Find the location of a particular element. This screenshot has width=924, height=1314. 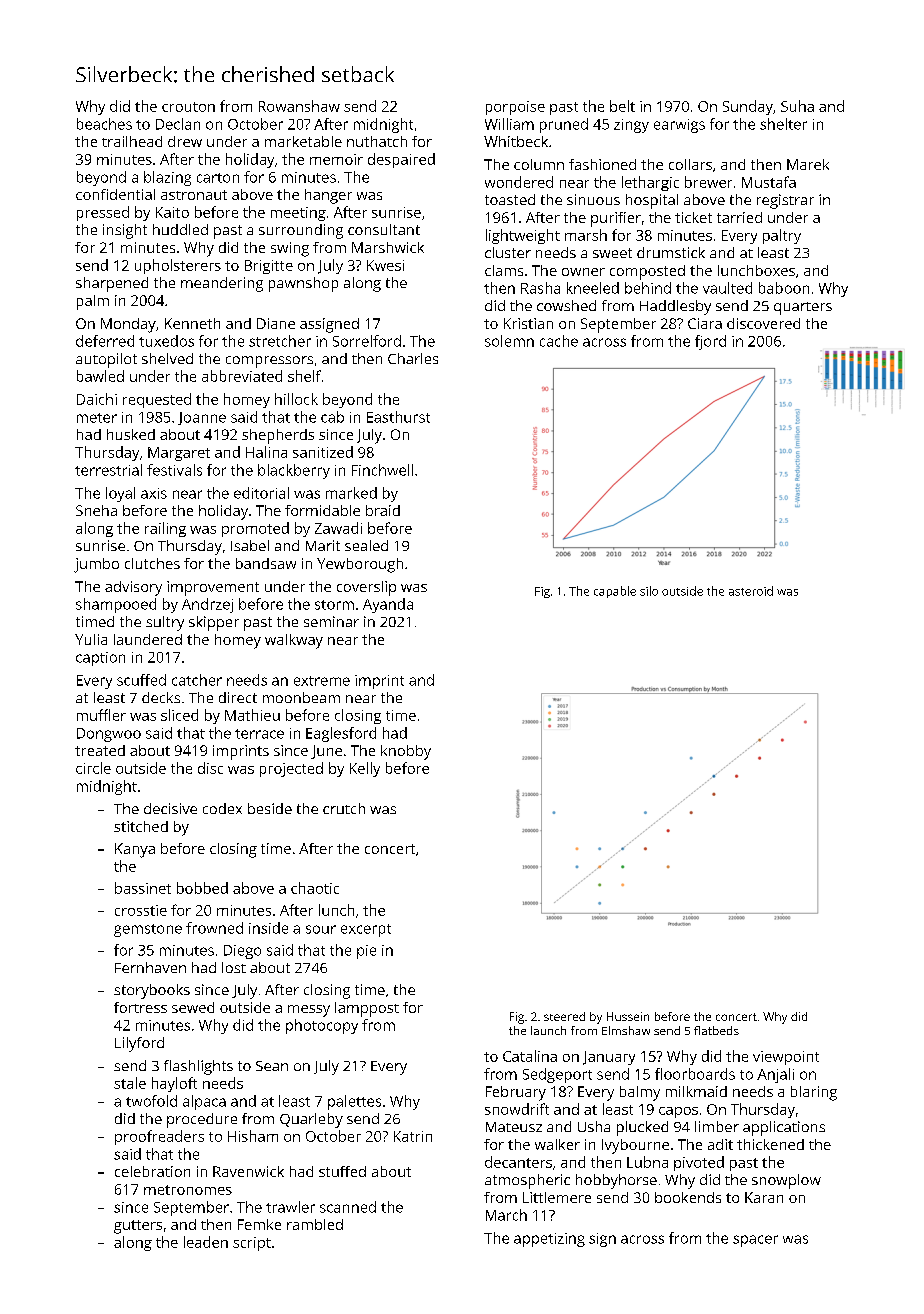

walkway is located at coordinates (294, 641).
